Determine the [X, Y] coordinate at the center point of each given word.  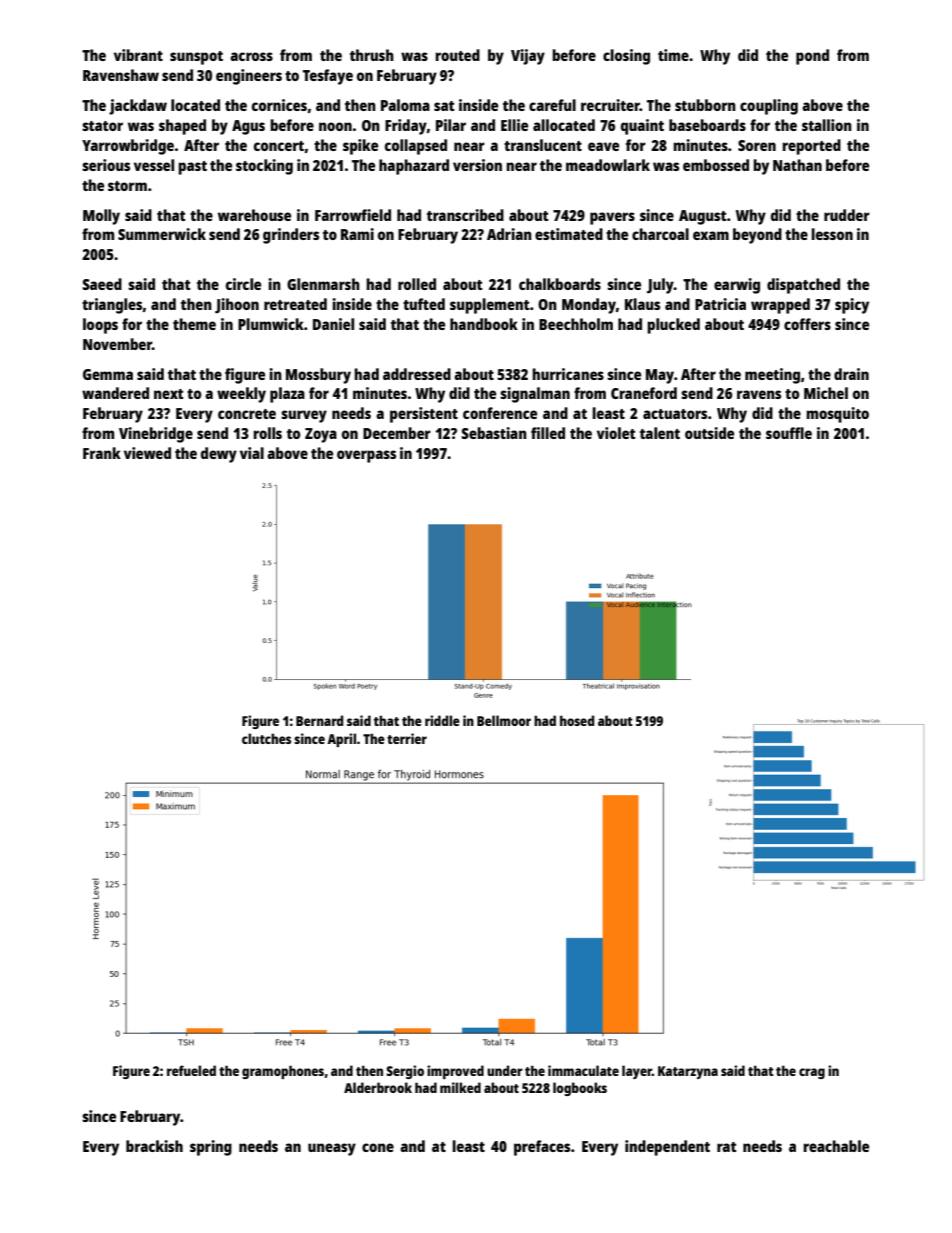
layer [637, 1072]
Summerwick [162, 234]
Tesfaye [328, 77]
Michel [826, 393]
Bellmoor [504, 720]
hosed [577, 720]
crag [812, 1073]
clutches [266, 738]
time [673, 55]
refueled [191, 1070]
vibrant [138, 55]
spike [360, 147]
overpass [366, 456]
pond [812, 57]
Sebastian [494, 433]
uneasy [332, 1149]
